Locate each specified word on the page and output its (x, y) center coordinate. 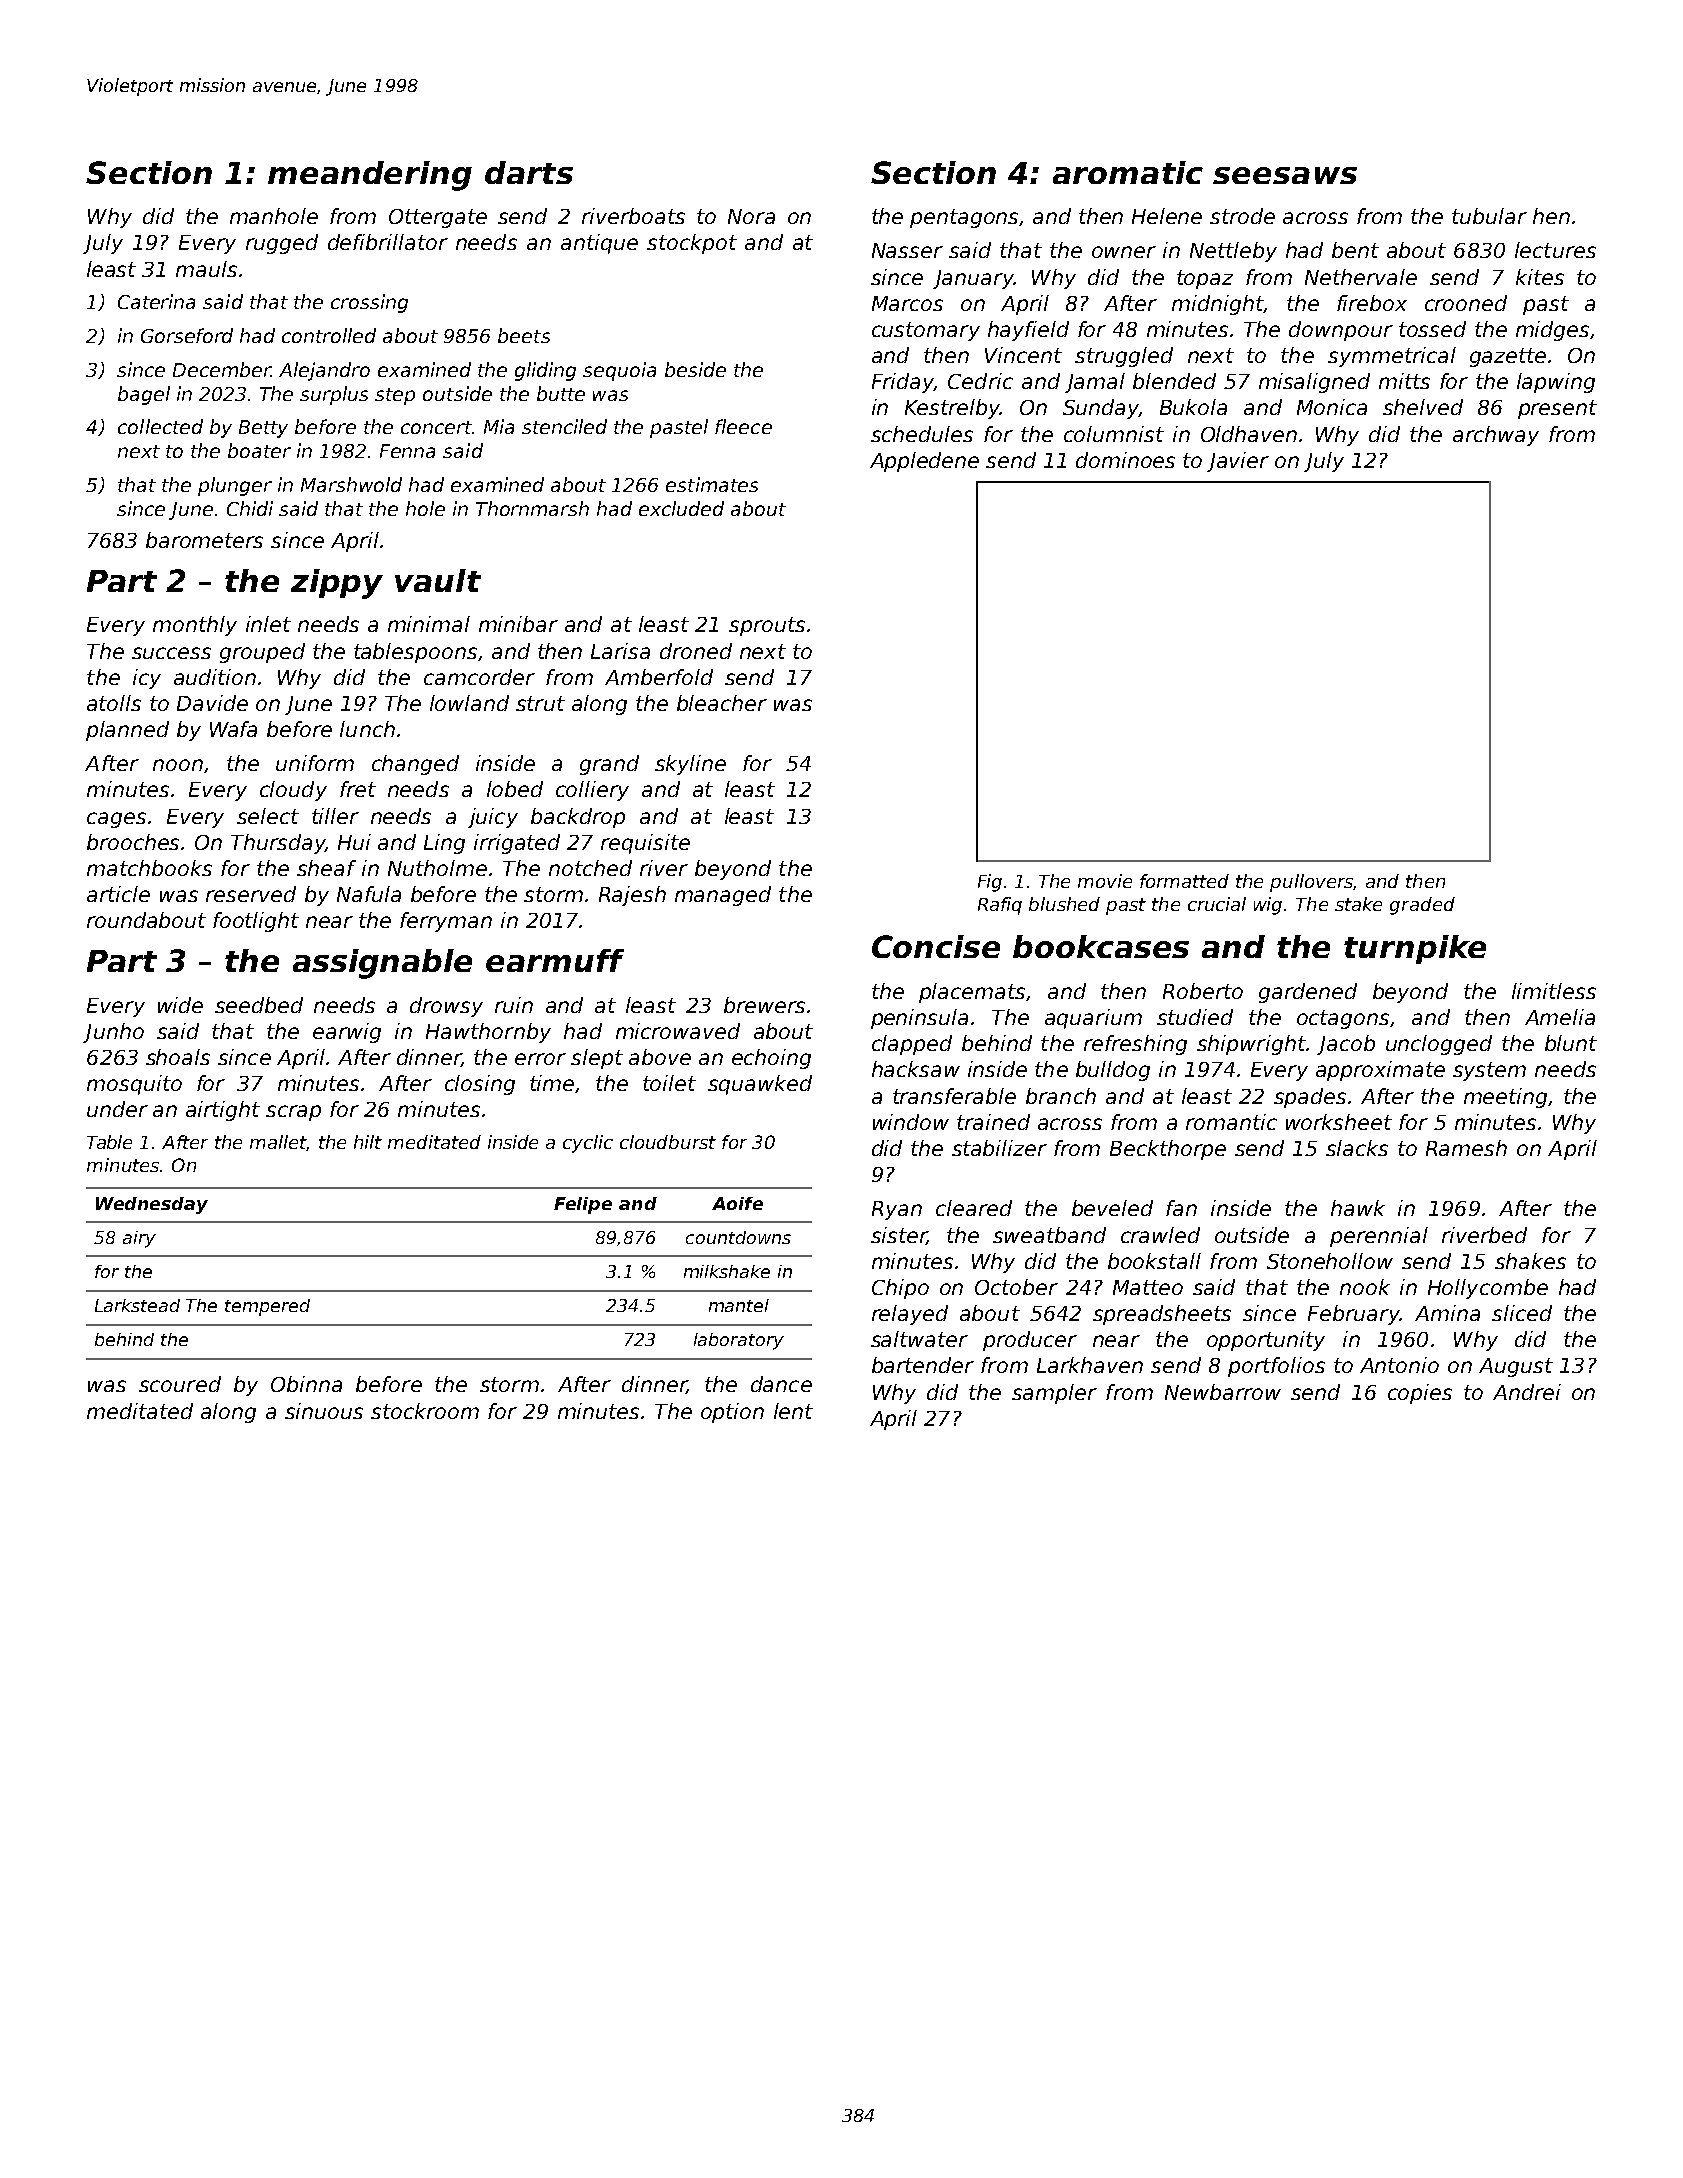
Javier (1238, 462)
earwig (347, 1033)
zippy (337, 584)
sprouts (767, 626)
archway (1496, 436)
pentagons (965, 218)
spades (1310, 1098)
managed (723, 896)
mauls (206, 269)
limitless (1554, 991)
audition (215, 677)
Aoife (737, 1203)
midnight (1218, 305)
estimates (712, 484)
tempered (267, 1307)
